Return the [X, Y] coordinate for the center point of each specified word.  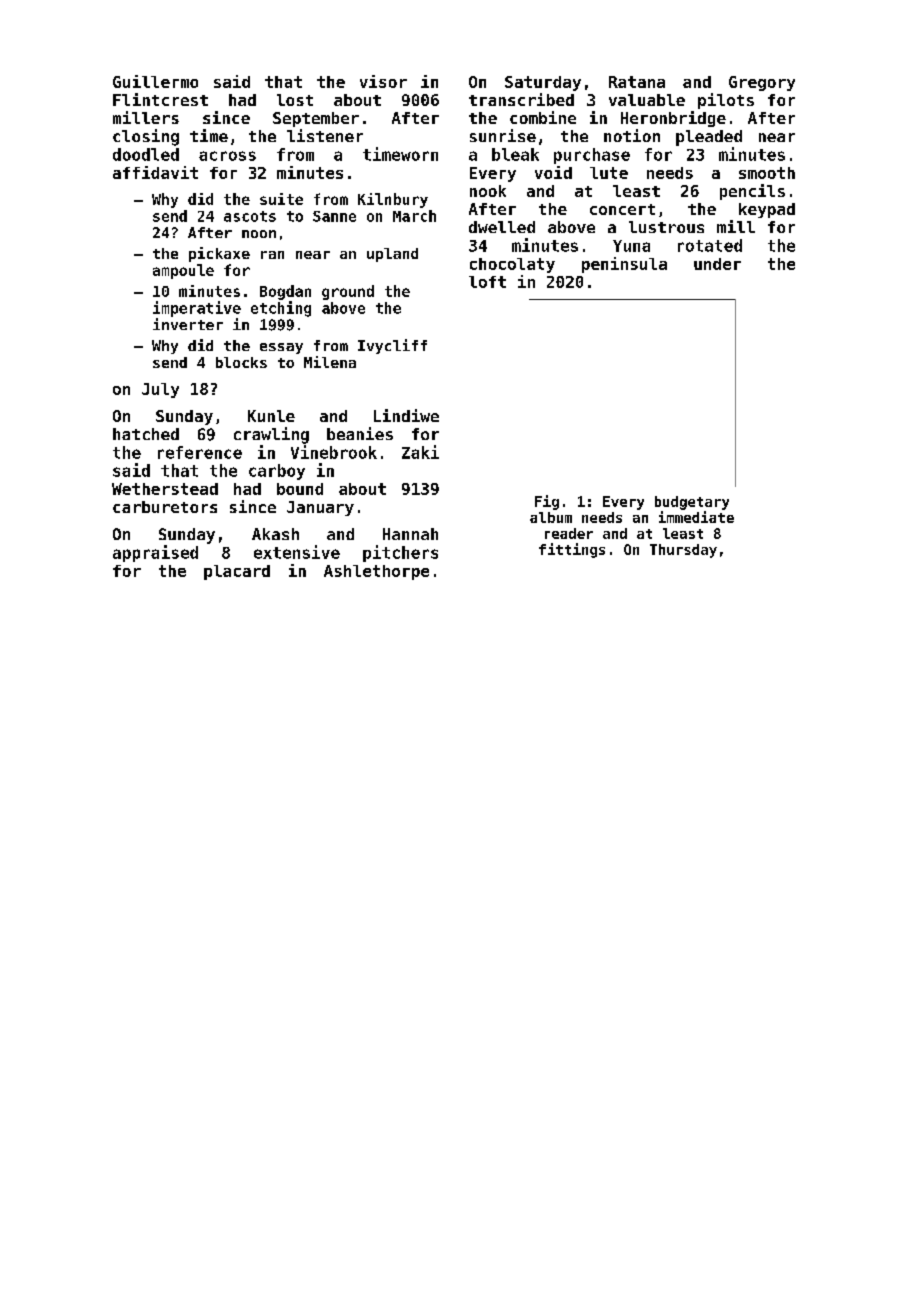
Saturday [543, 83]
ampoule [183, 271]
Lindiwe [406, 415]
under [717, 264]
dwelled [502, 227]
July [160, 390]
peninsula [624, 265]
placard [237, 572]
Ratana [637, 82]
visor [383, 81]
